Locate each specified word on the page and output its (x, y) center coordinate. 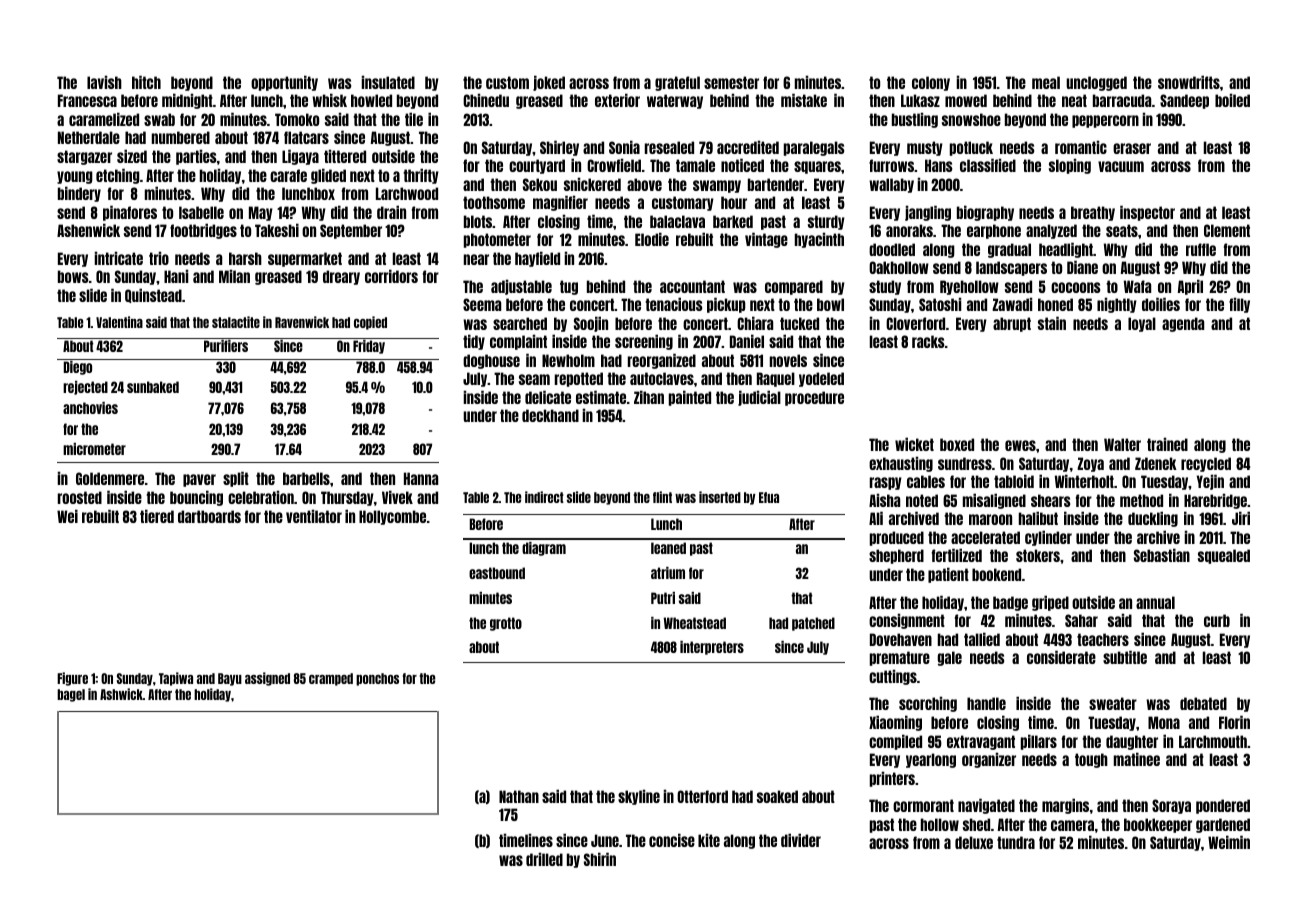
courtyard (537, 166)
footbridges (203, 231)
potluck (971, 148)
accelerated (985, 537)
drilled (544, 859)
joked (549, 83)
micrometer (94, 449)
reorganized (662, 361)
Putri (663, 598)
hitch (146, 82)
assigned (267, 679)
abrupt (1012, 324)
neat (1074, 100)
